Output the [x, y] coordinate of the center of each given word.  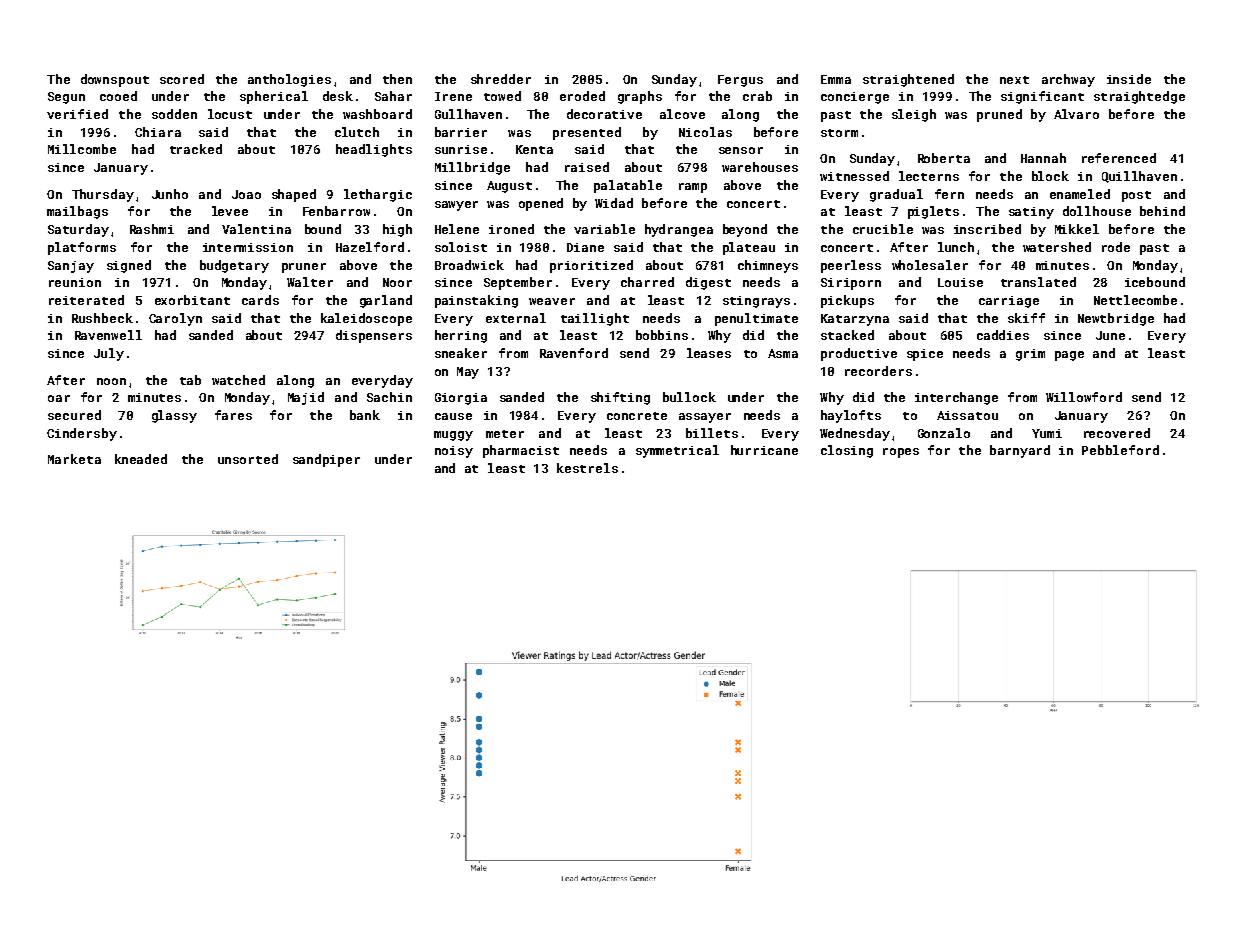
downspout [115, 80]
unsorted [248, 459]
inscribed [987, 229]
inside [1129, 79]
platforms [82, 248]
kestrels [587, 468]
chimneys [768, 266]
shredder [501, 79]
